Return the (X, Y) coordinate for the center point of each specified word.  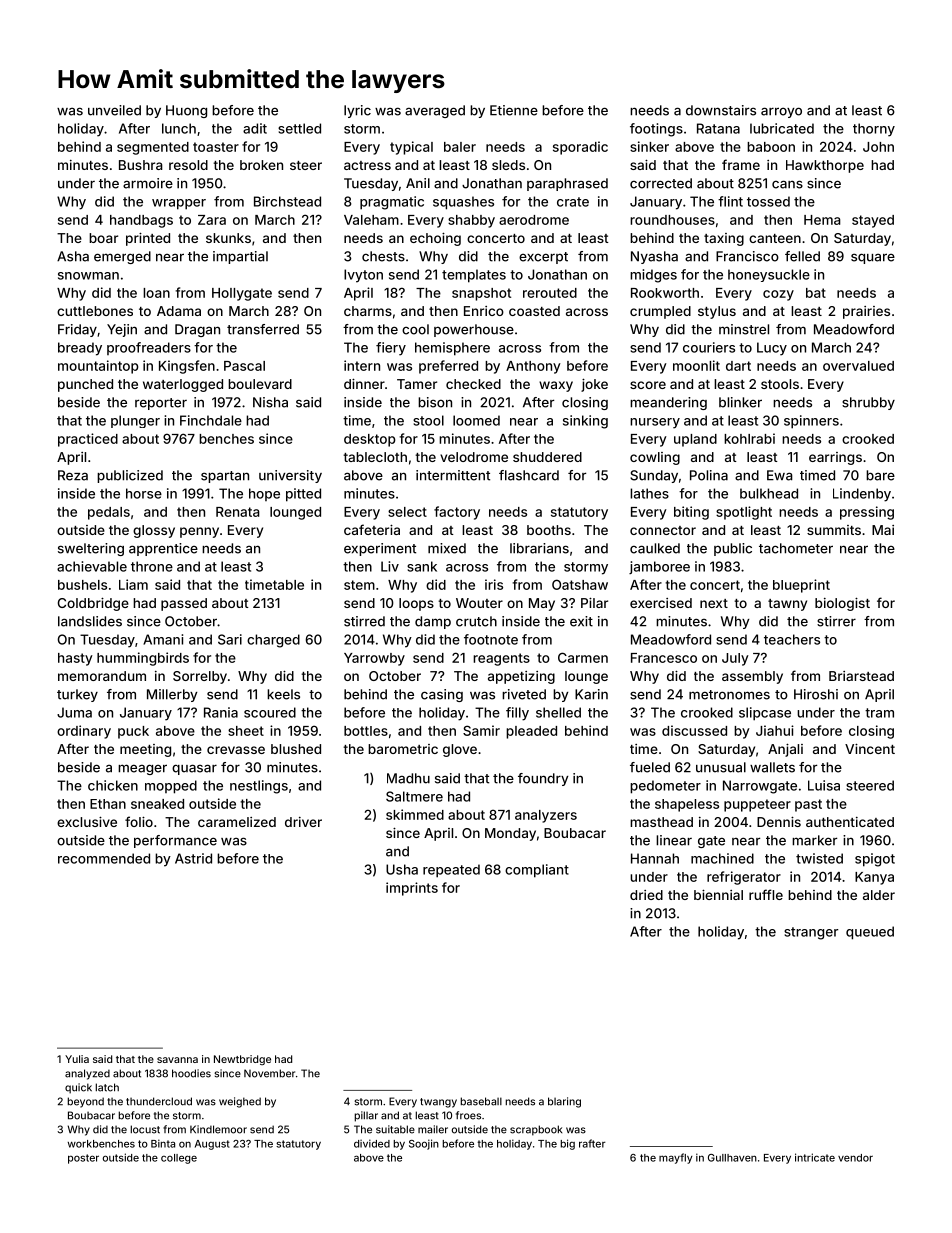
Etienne (514, 110)
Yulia (77, 1059)
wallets (772, 767)
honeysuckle (769, 275)
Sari (230, 639)
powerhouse (474, 330)
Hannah (655, 858)
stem (359, 585)
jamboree (659, 567)
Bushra (141, 165)
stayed (873, 221)
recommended (104, 858)
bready (80, 349)
